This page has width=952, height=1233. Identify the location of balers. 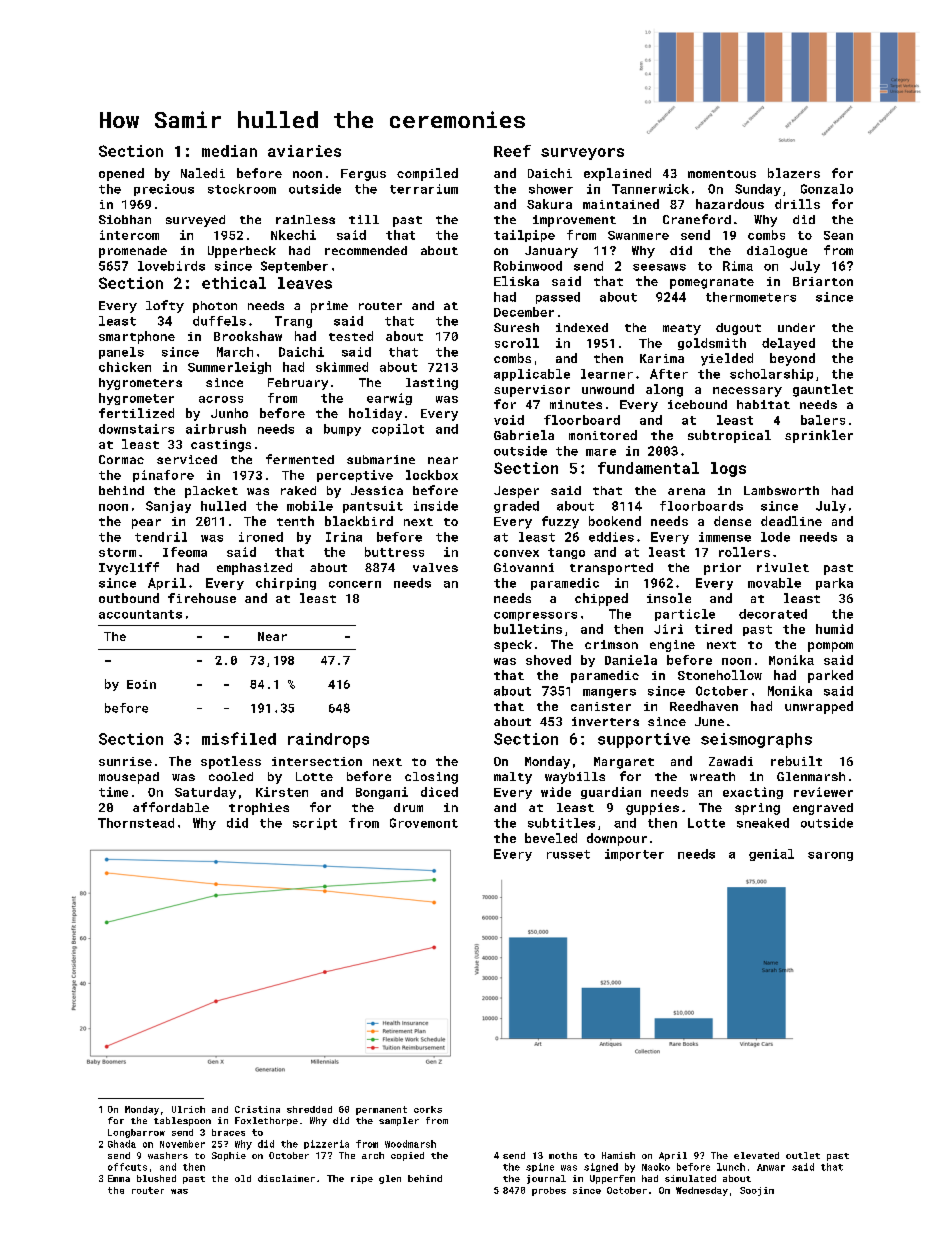
(823, 420).
